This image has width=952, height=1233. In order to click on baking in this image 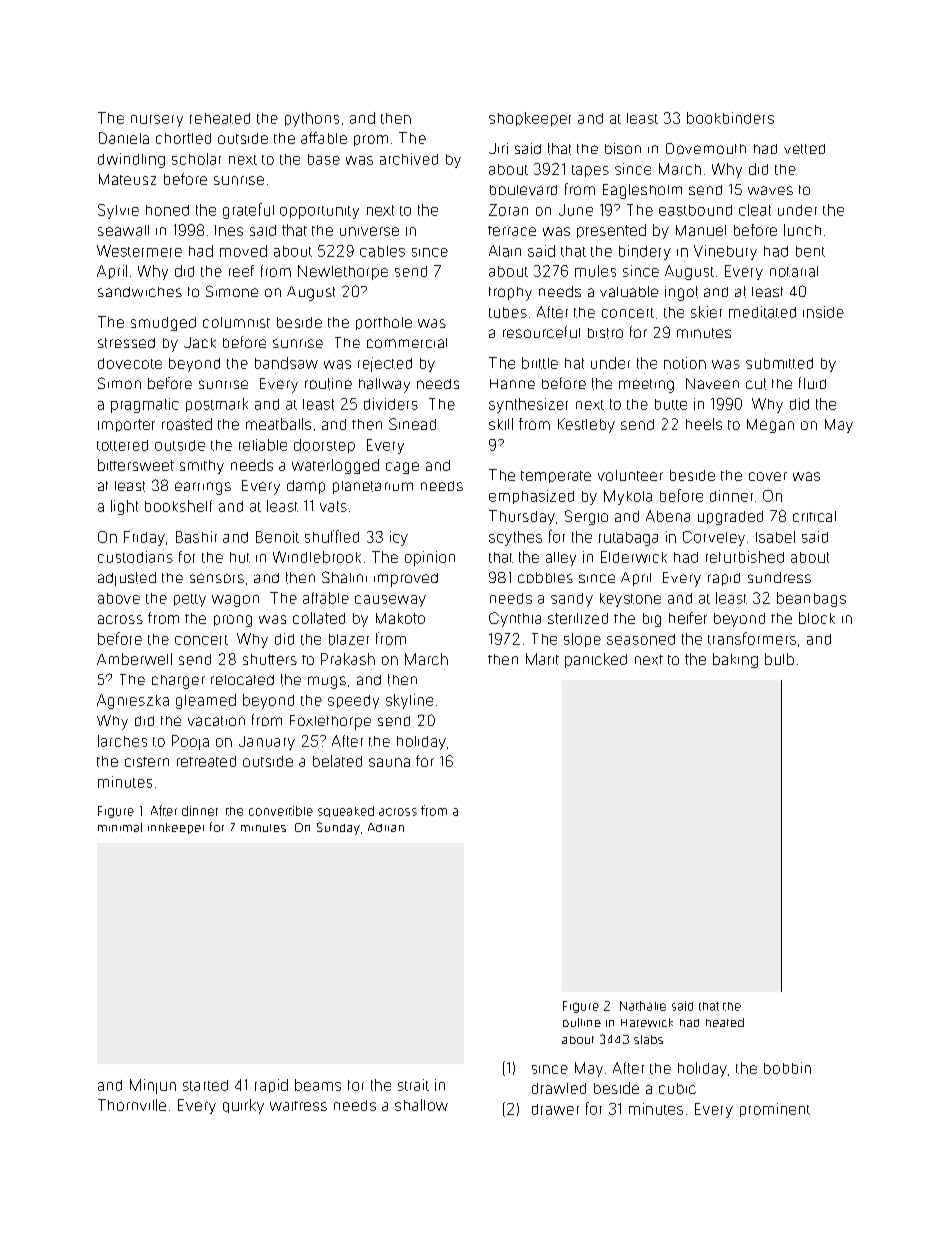, I will do `click(735, 660)`.
